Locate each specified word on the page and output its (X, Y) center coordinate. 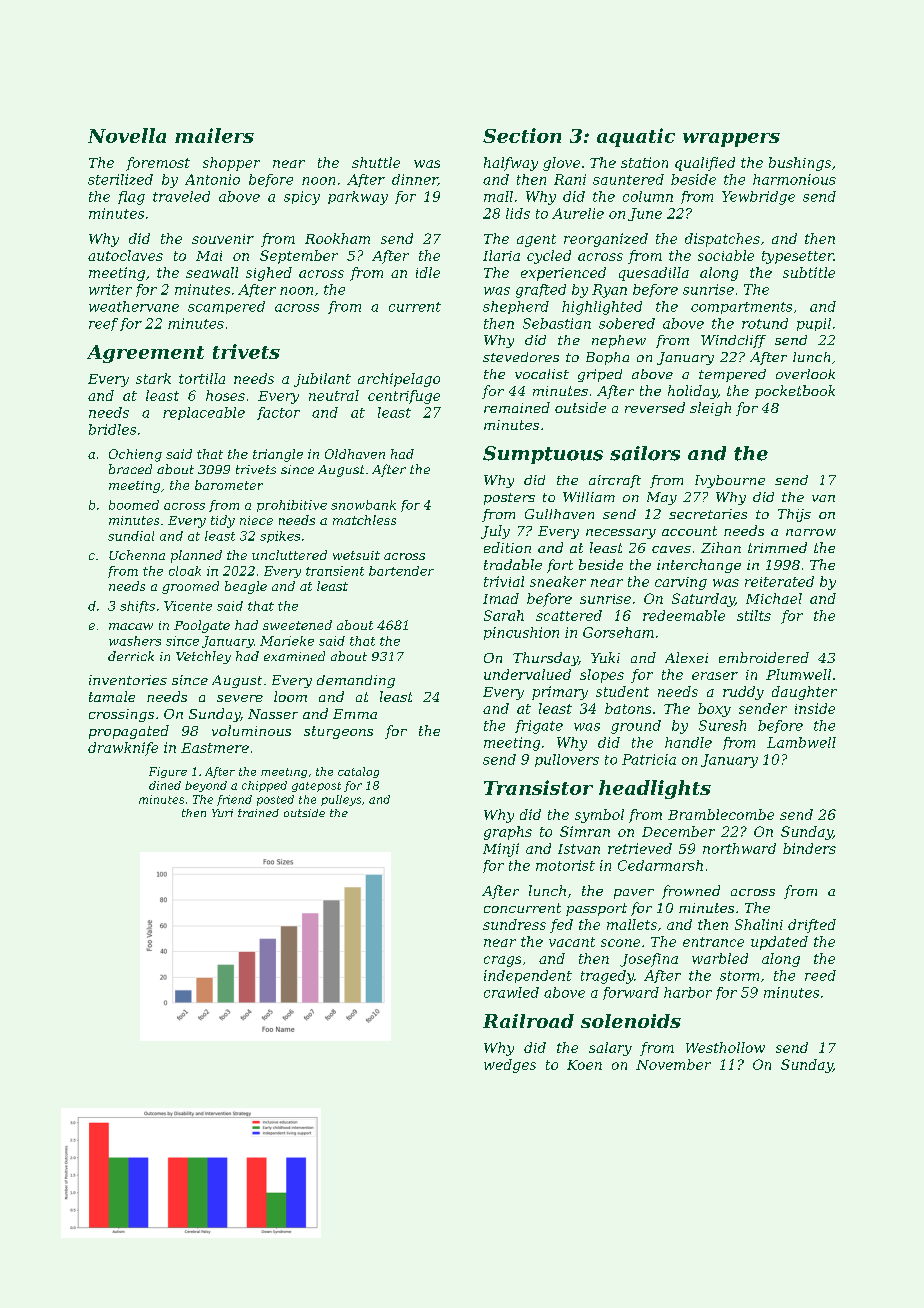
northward (739, 848)
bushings (800, 164)
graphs (508, 833)
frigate (539, 727)
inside (815, 708)
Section (522, 135)
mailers (214, 135)
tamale (112, 696)
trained (258, 813)
